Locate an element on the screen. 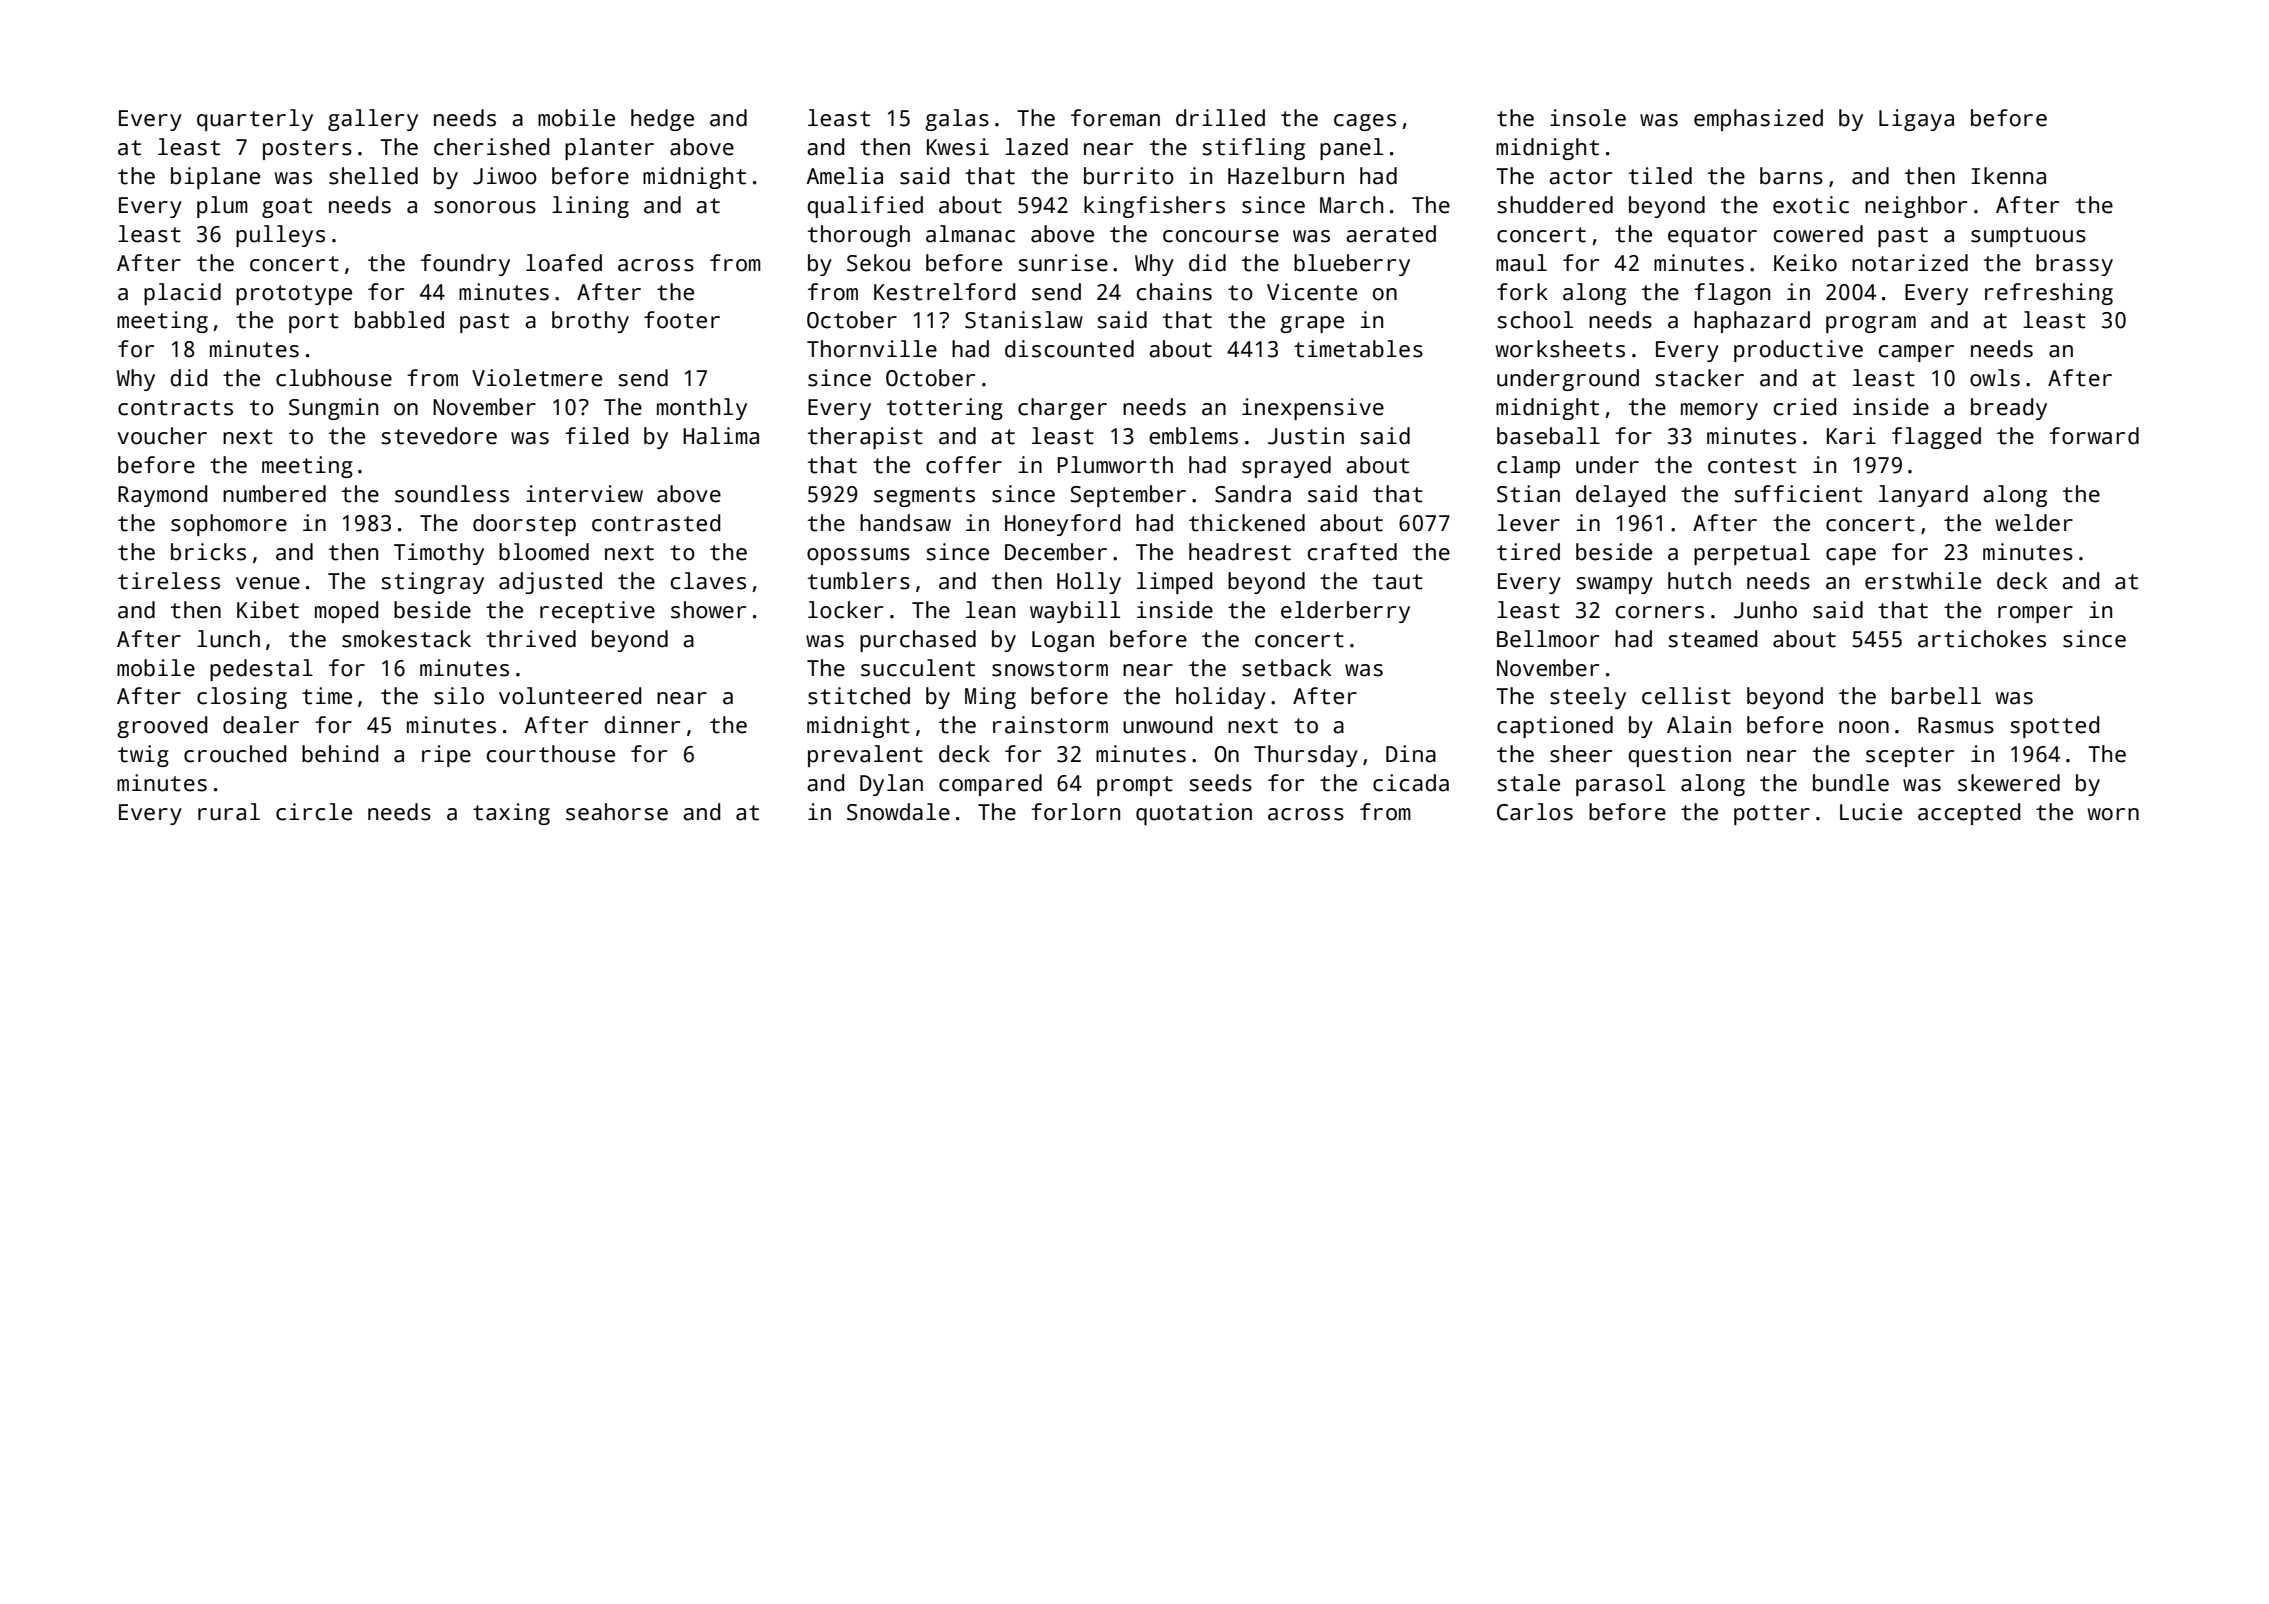 This screenshot has height=1604, width=2269. drilled is located at coordinates (1220, 118).
